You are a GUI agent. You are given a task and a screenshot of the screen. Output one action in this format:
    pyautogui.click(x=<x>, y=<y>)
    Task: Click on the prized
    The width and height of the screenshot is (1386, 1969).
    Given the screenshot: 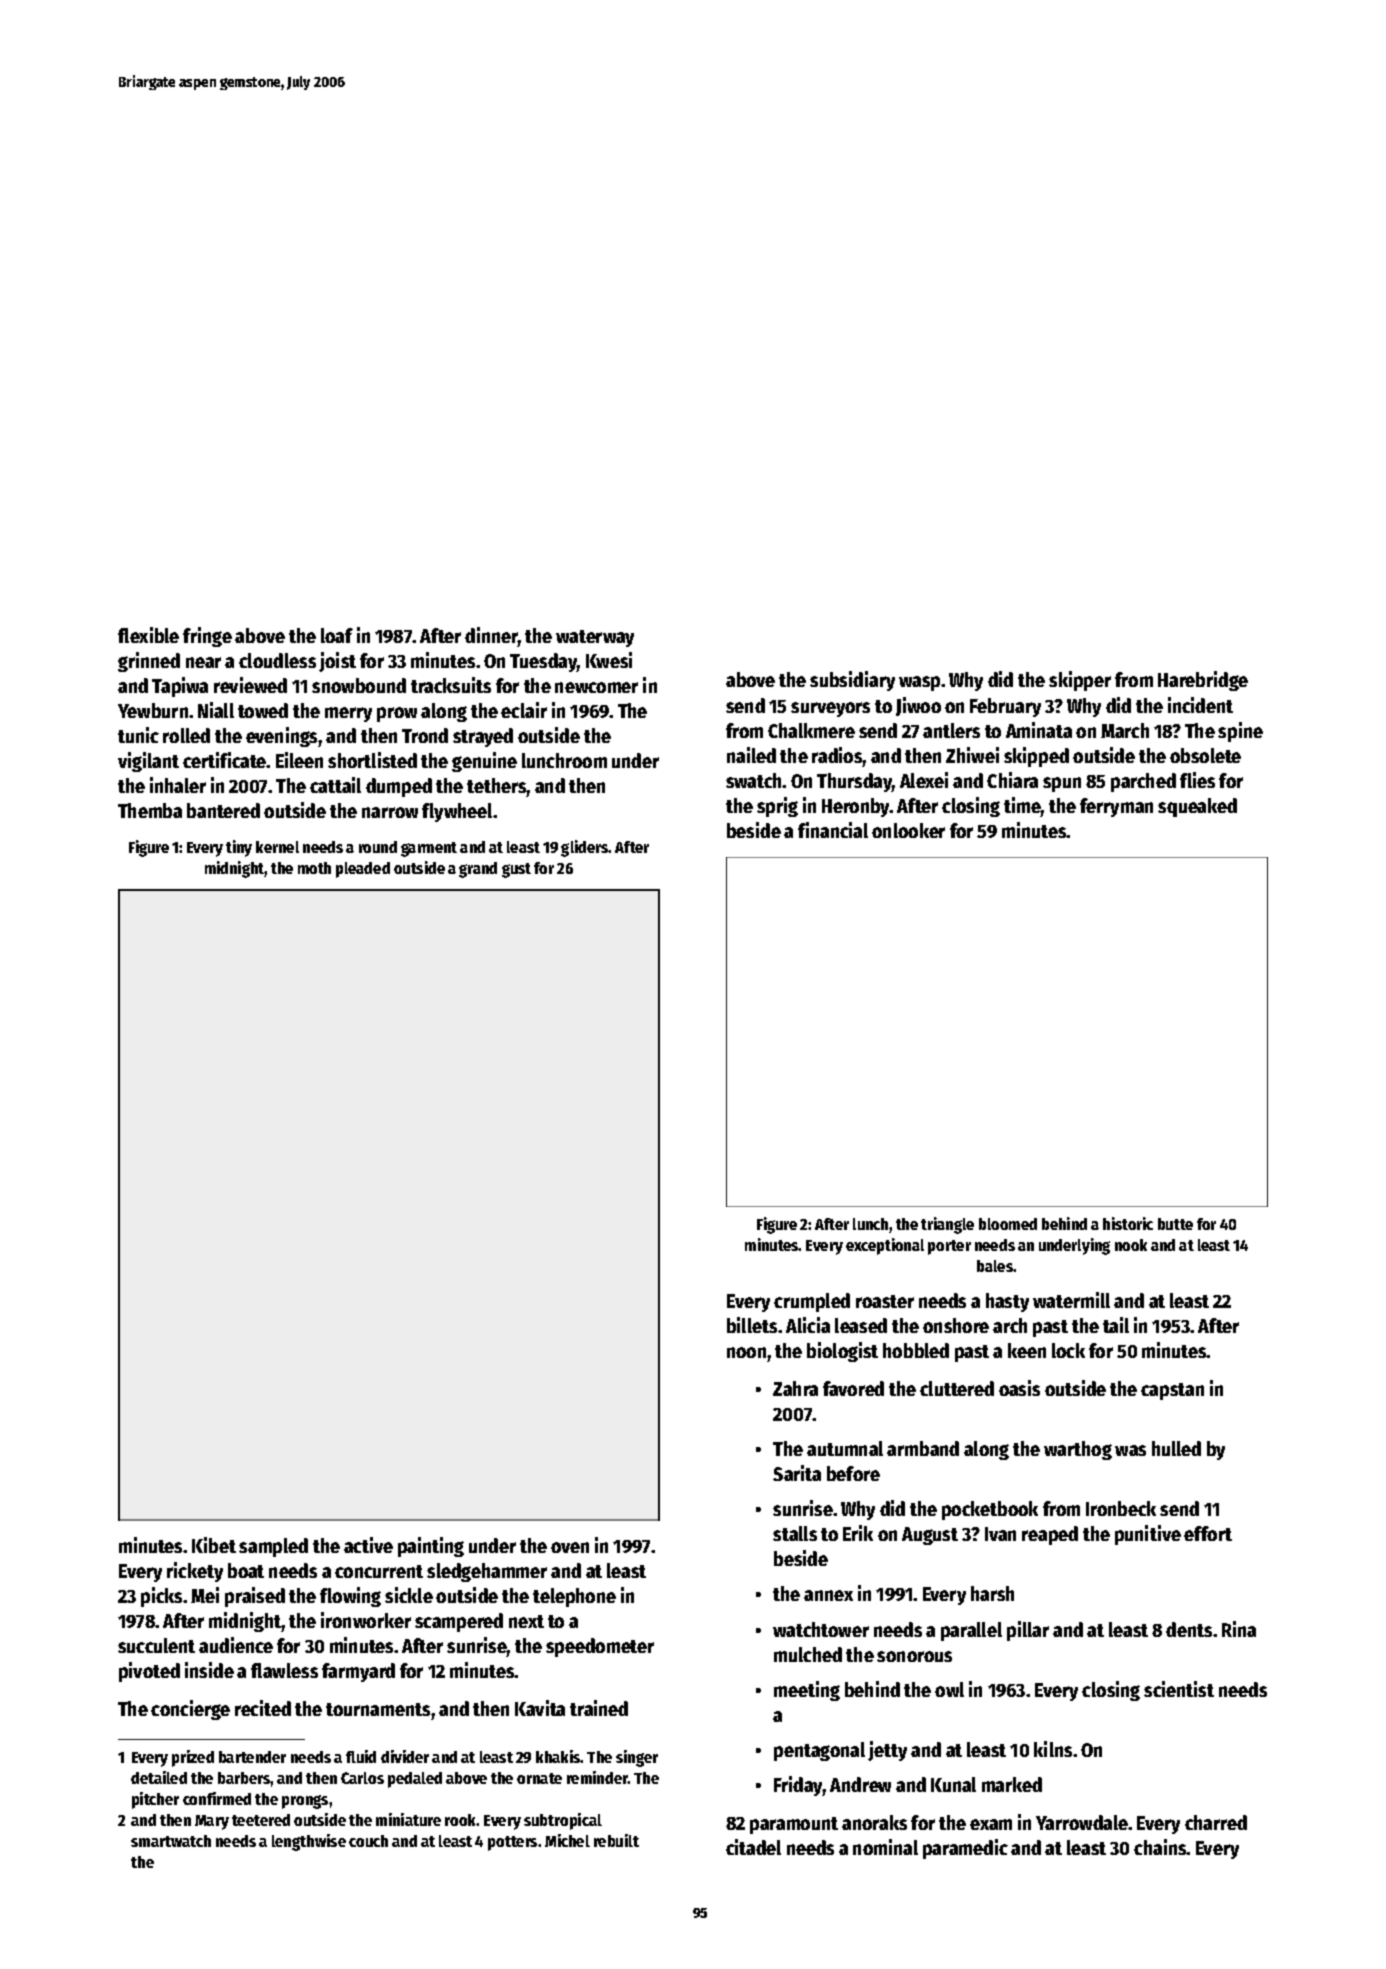 What is the action you would take?
    pyautogui.click(x=193, y=1758)
